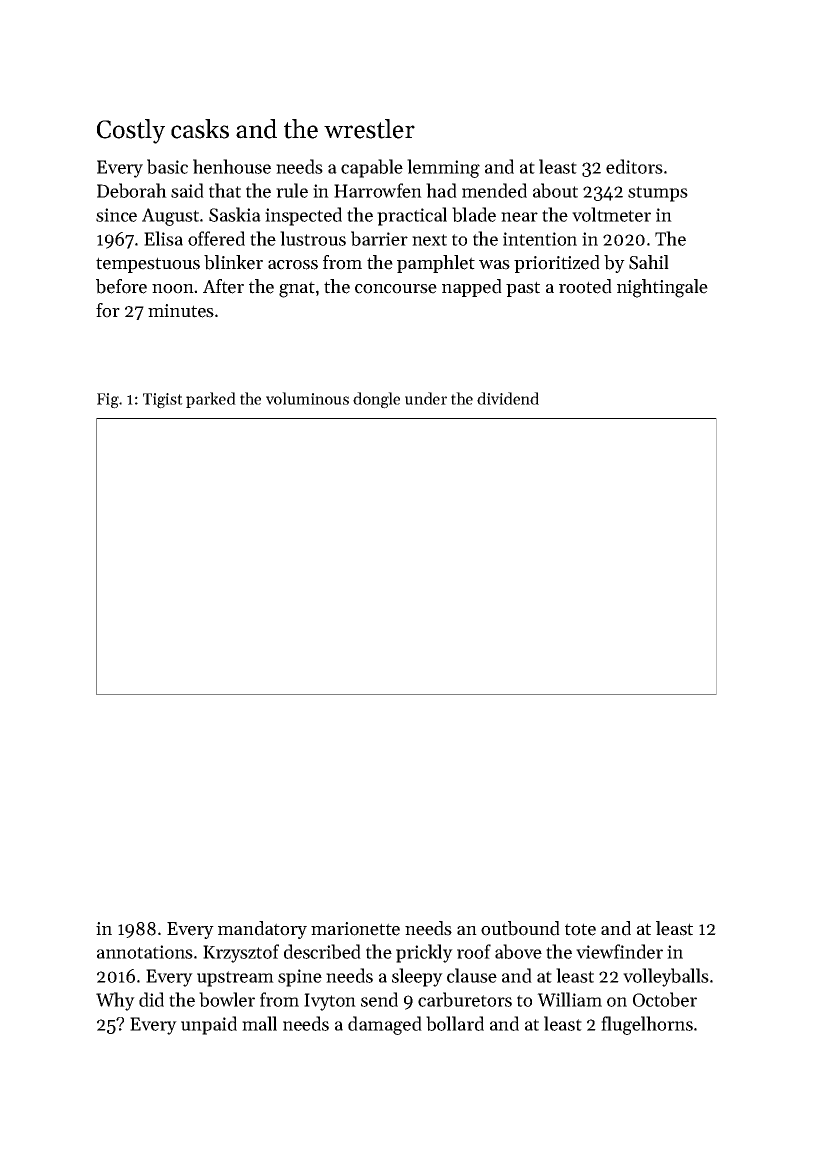 The height and width of the page is (1153, 813). I want to click on Fig, so click(108, 401).
